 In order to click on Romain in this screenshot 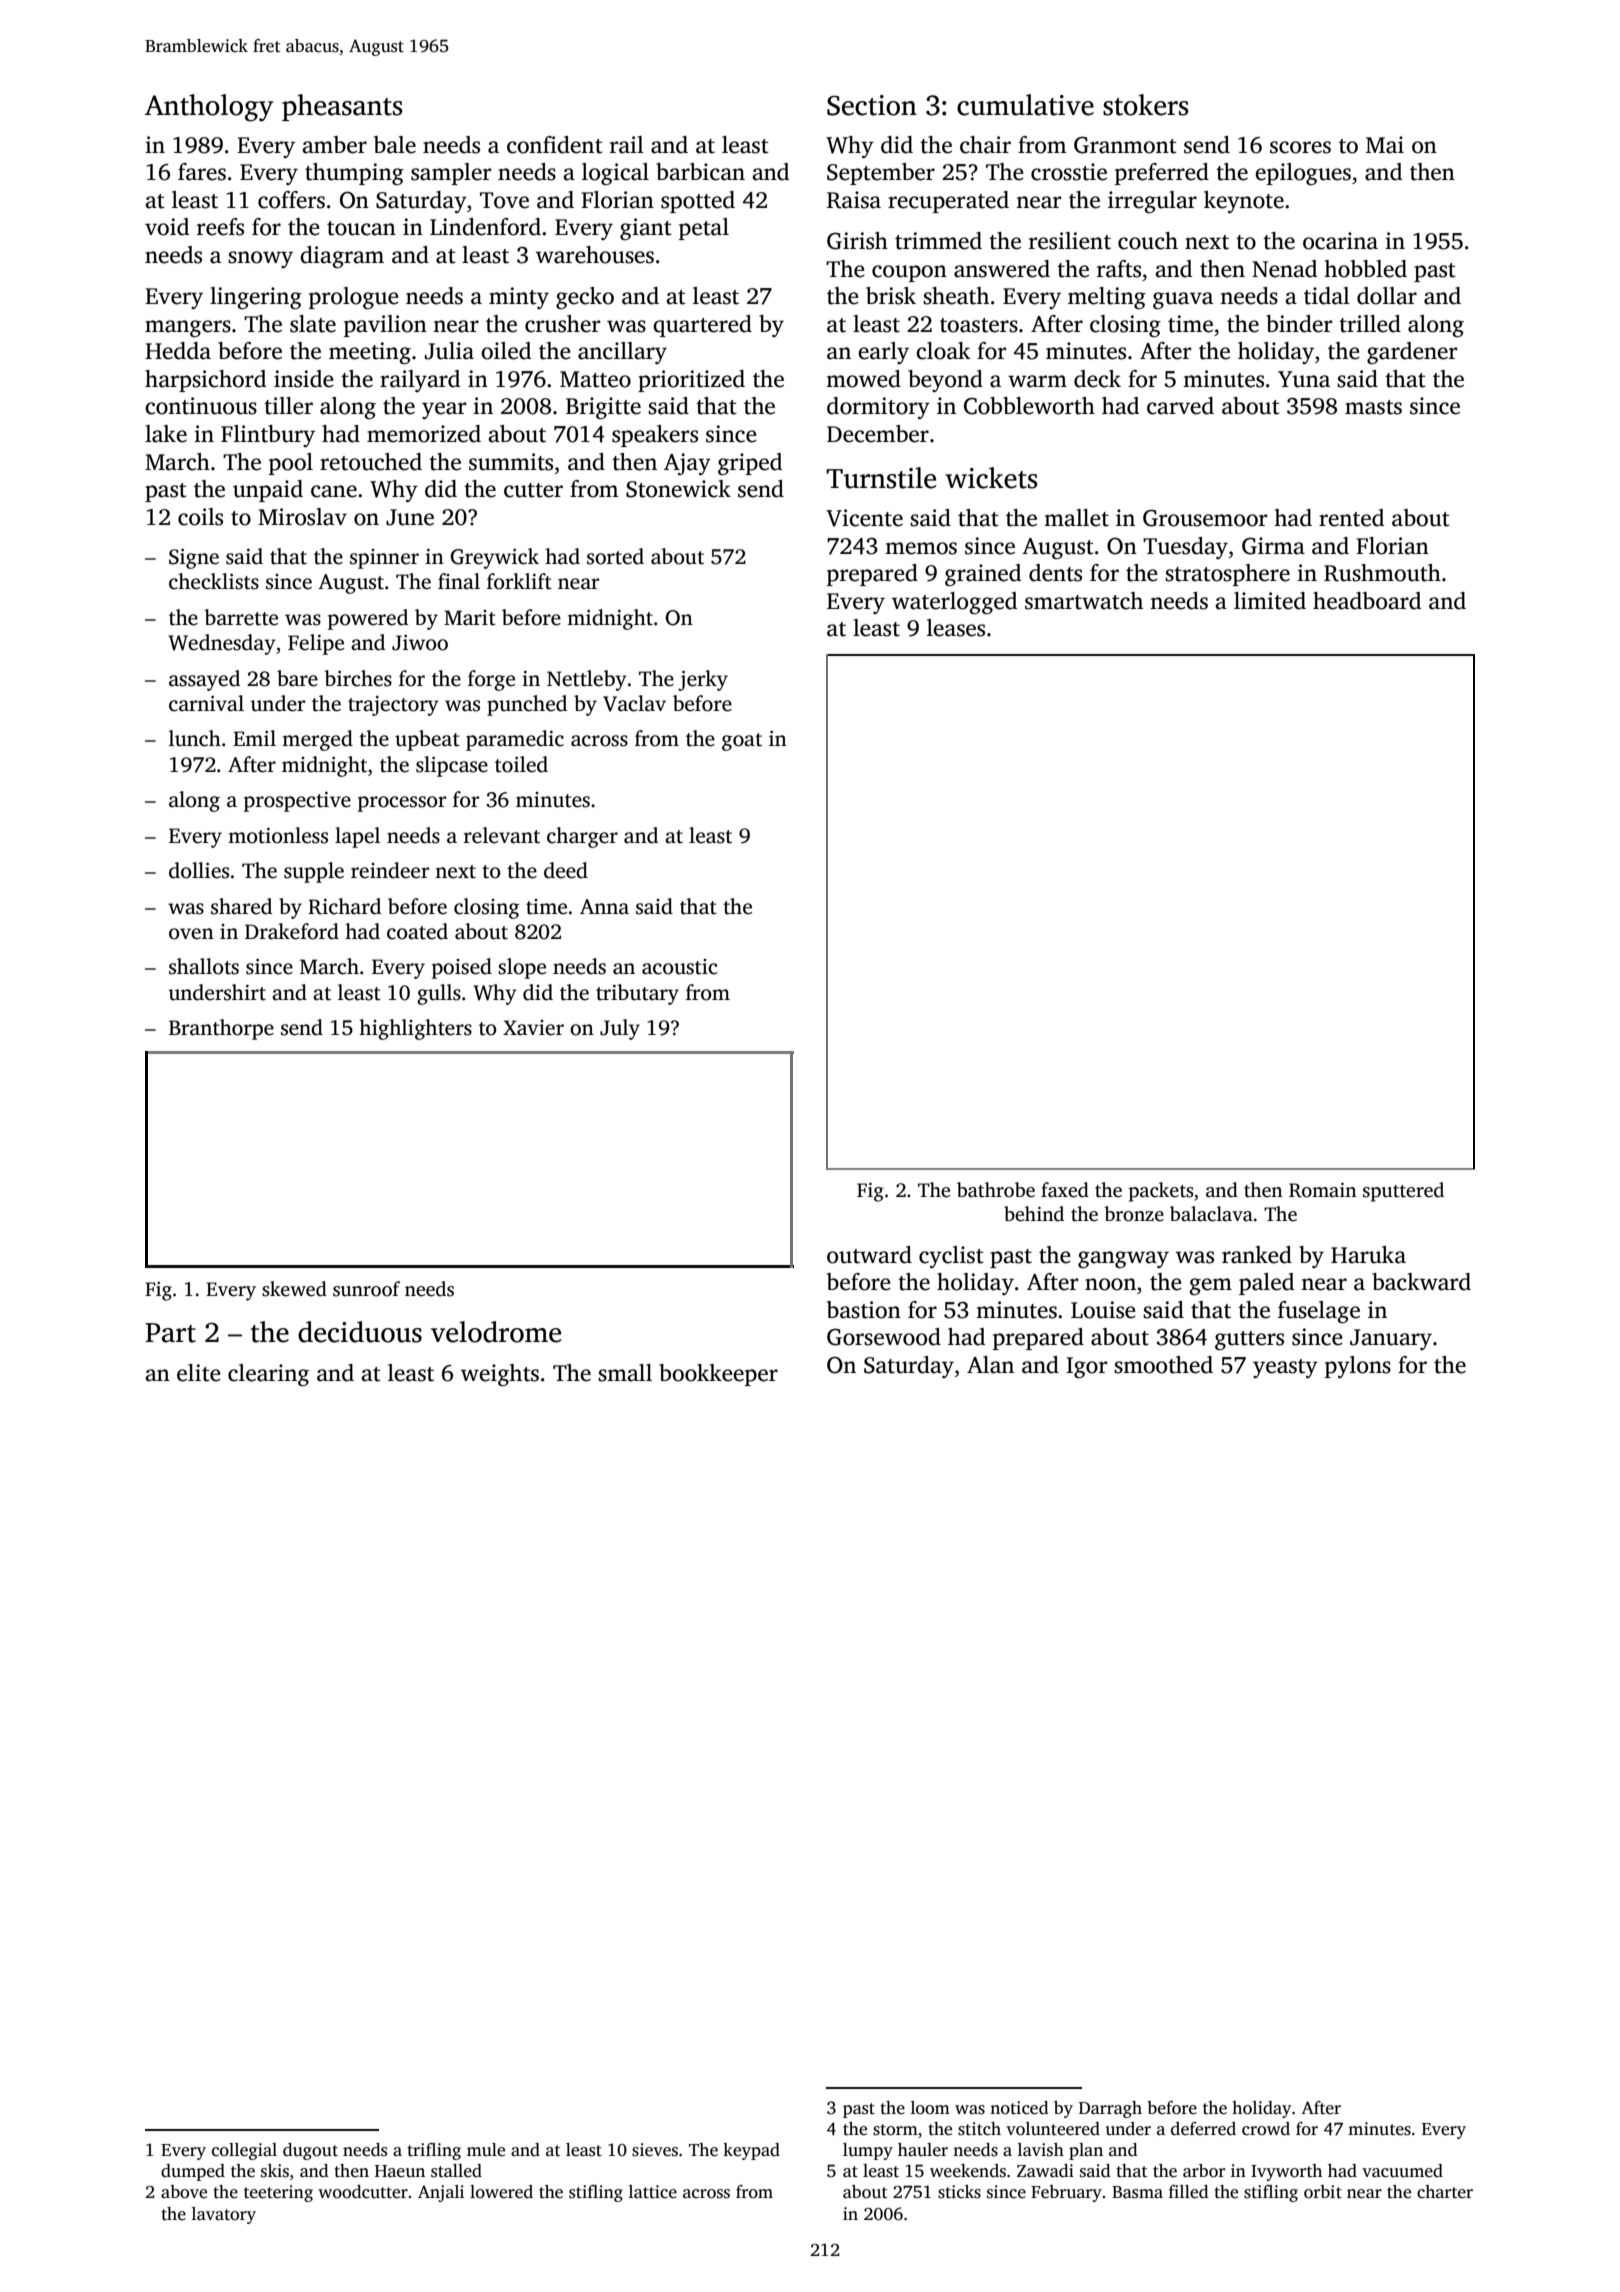, I will do `click(1323, 1190)`.
